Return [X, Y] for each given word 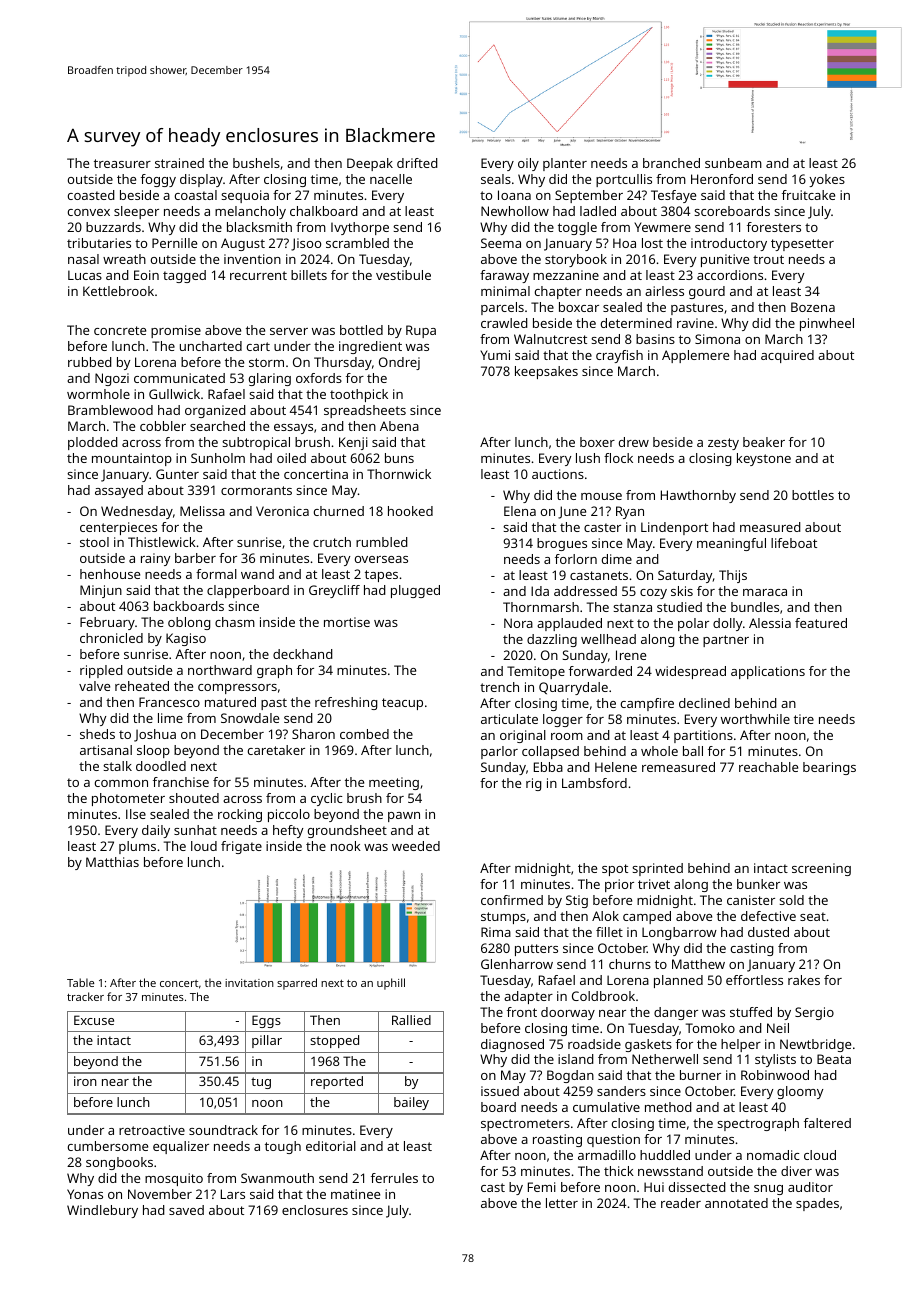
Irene [631, 655]
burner [700, 1075]
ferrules [394, 1178]
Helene [616, 767]
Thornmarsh [541, 607]
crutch [332, 542]
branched [671, 163]
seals [496, 179]
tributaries [99, 243]
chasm [235, 622]
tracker [85, 996]
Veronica [282, 511]
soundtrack [223, 1130]
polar [693, 624]
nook [346, 846]
